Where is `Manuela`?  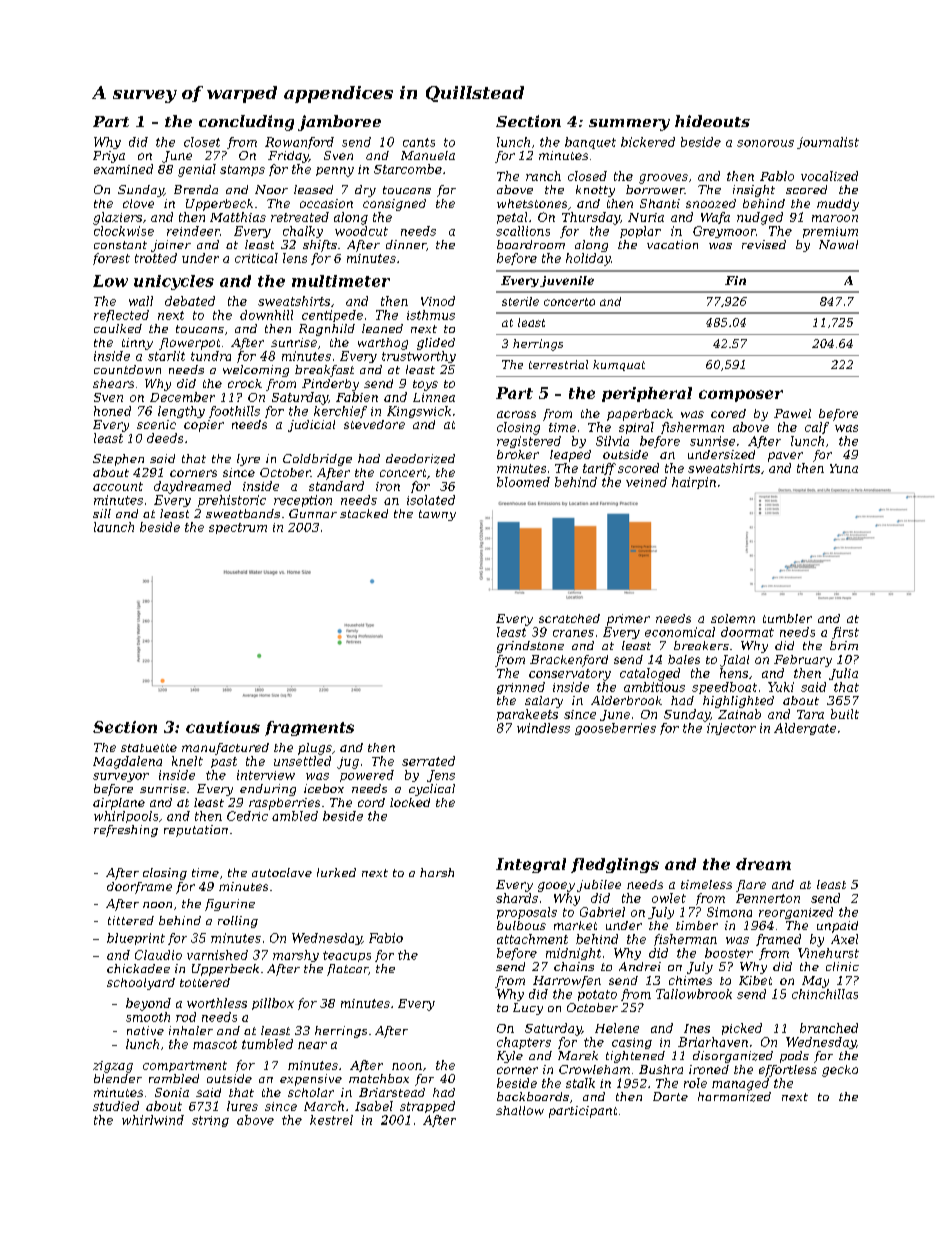
Manuela is located at coordinates (428, 155).
